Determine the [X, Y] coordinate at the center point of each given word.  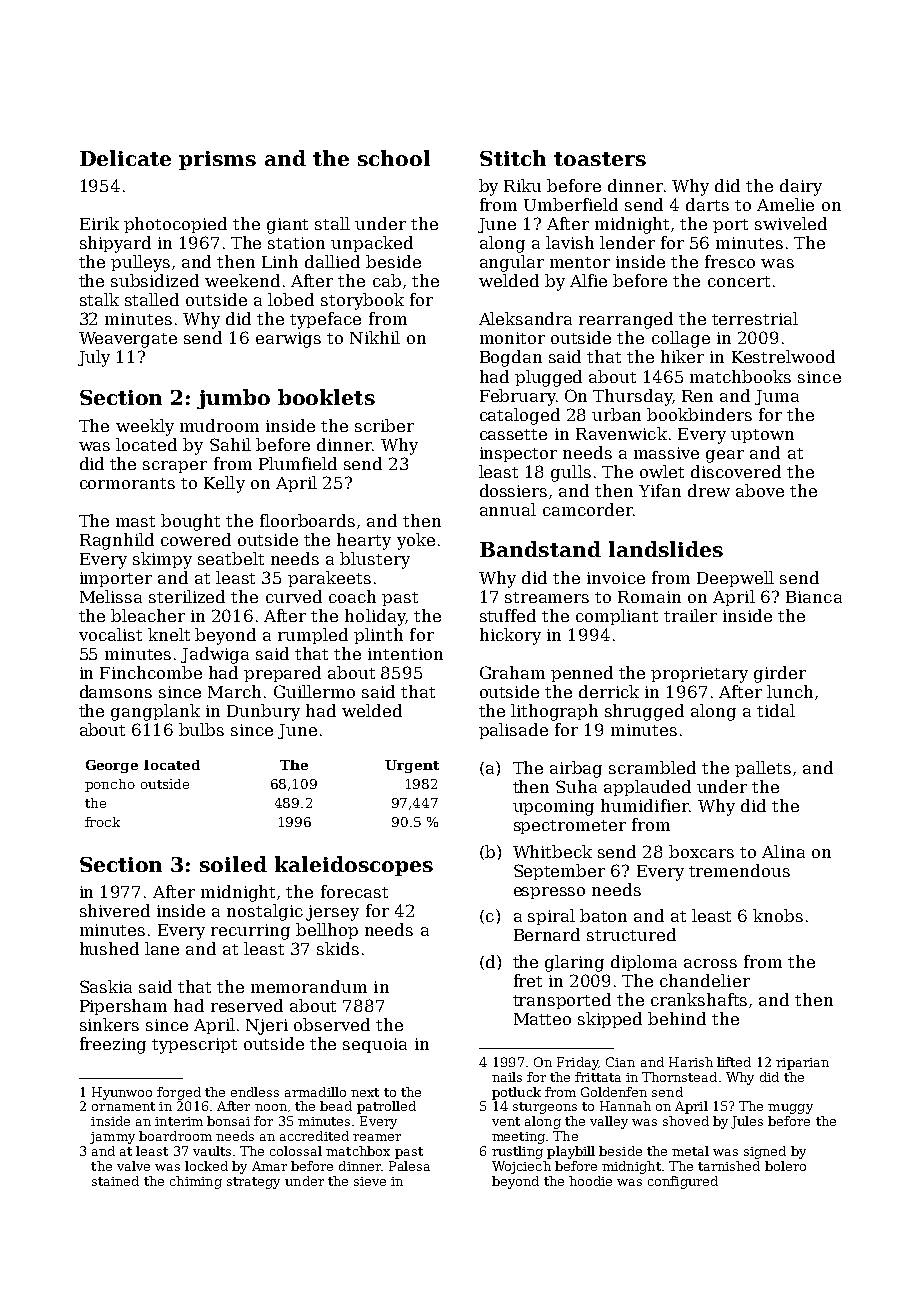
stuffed [508, 615]
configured [683, 1182]
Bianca [814, 597]
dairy [801, 187]
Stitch [513, 158]
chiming [196, 1182]
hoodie [590, 1181]
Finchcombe [151, 672]
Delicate [125, 158]
